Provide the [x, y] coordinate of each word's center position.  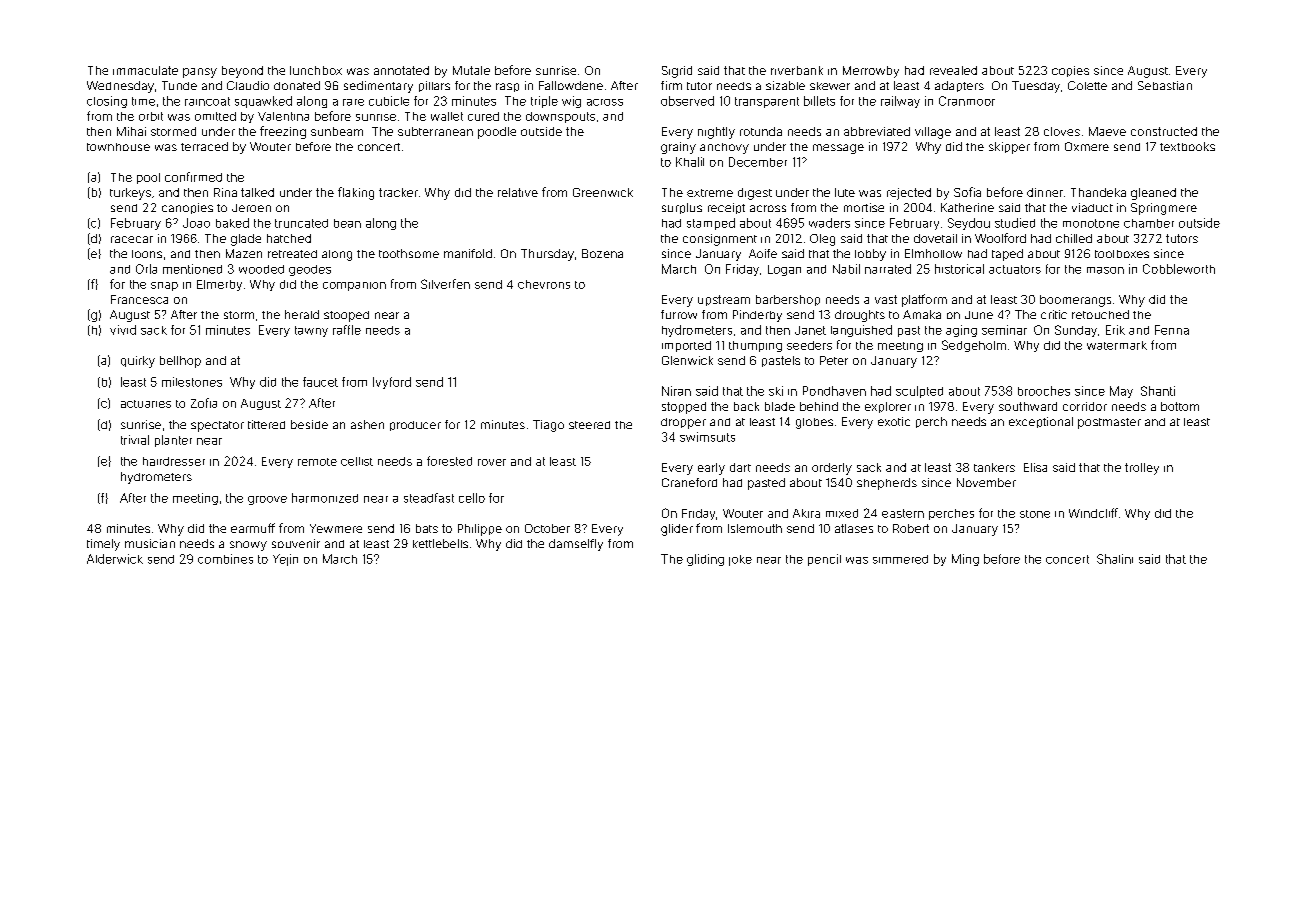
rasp [507, 87]
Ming [965, 560]
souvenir [296, 543]
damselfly [576, 545]
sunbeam [337, 131]
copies [1070, 71]
